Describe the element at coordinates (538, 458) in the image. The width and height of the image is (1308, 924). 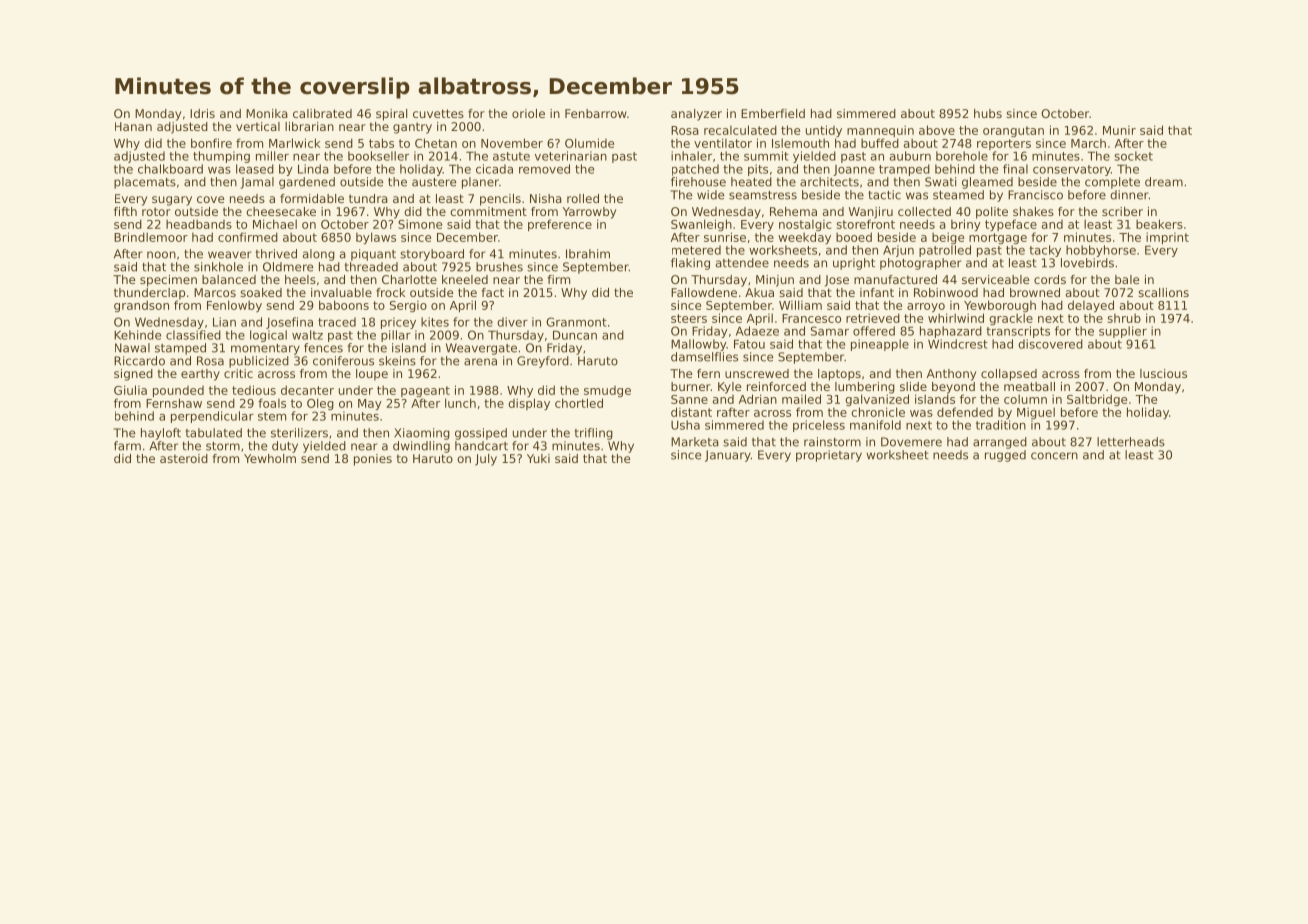
I see `Yuki` at that location.
